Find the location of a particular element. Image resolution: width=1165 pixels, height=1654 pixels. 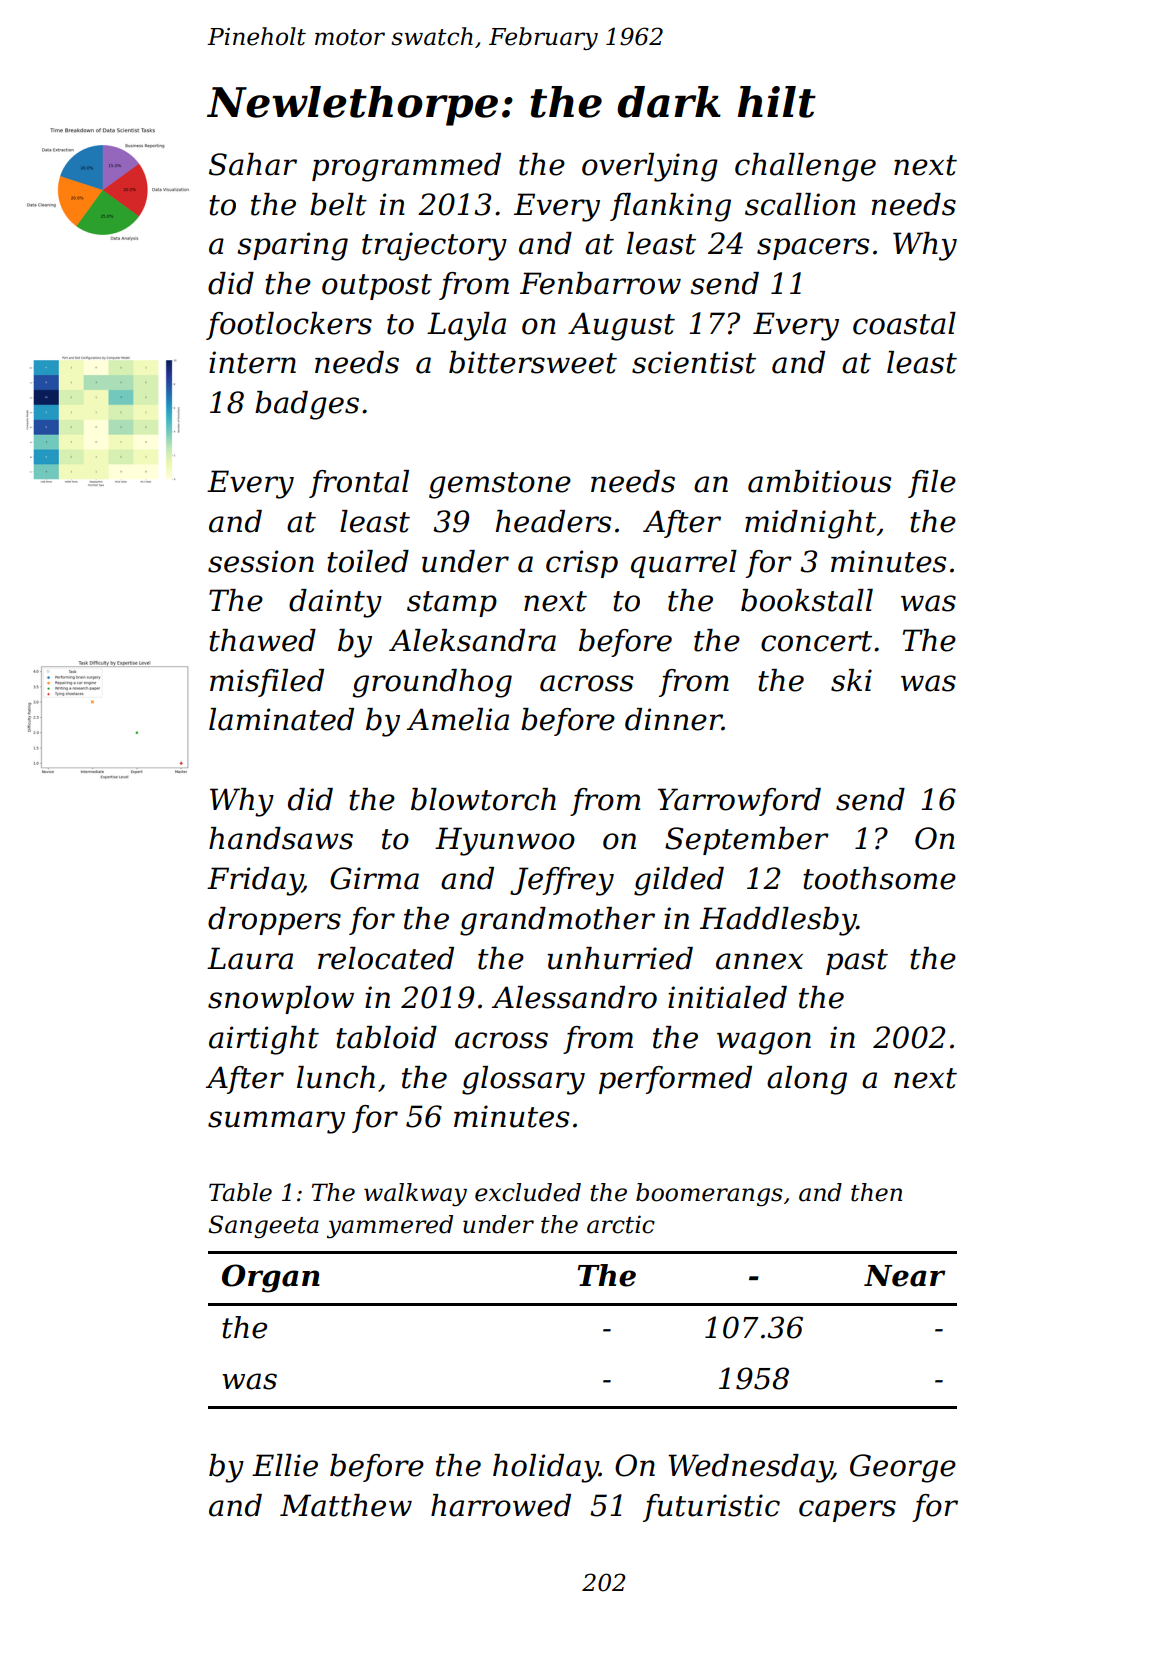

quarrel is located at coordinates (684, 564).
